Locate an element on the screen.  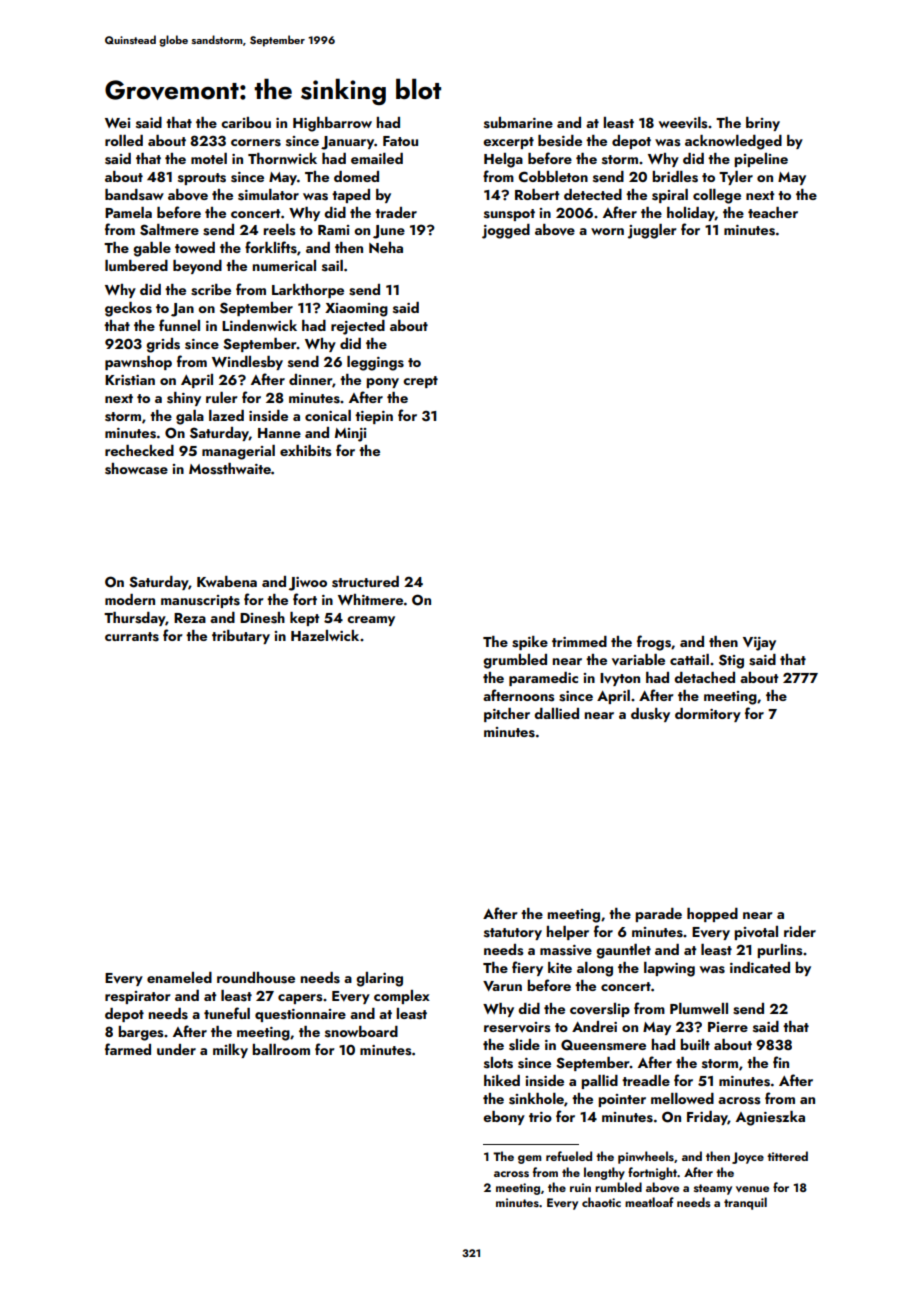
Vijay is located at coordinates (759, 644).
